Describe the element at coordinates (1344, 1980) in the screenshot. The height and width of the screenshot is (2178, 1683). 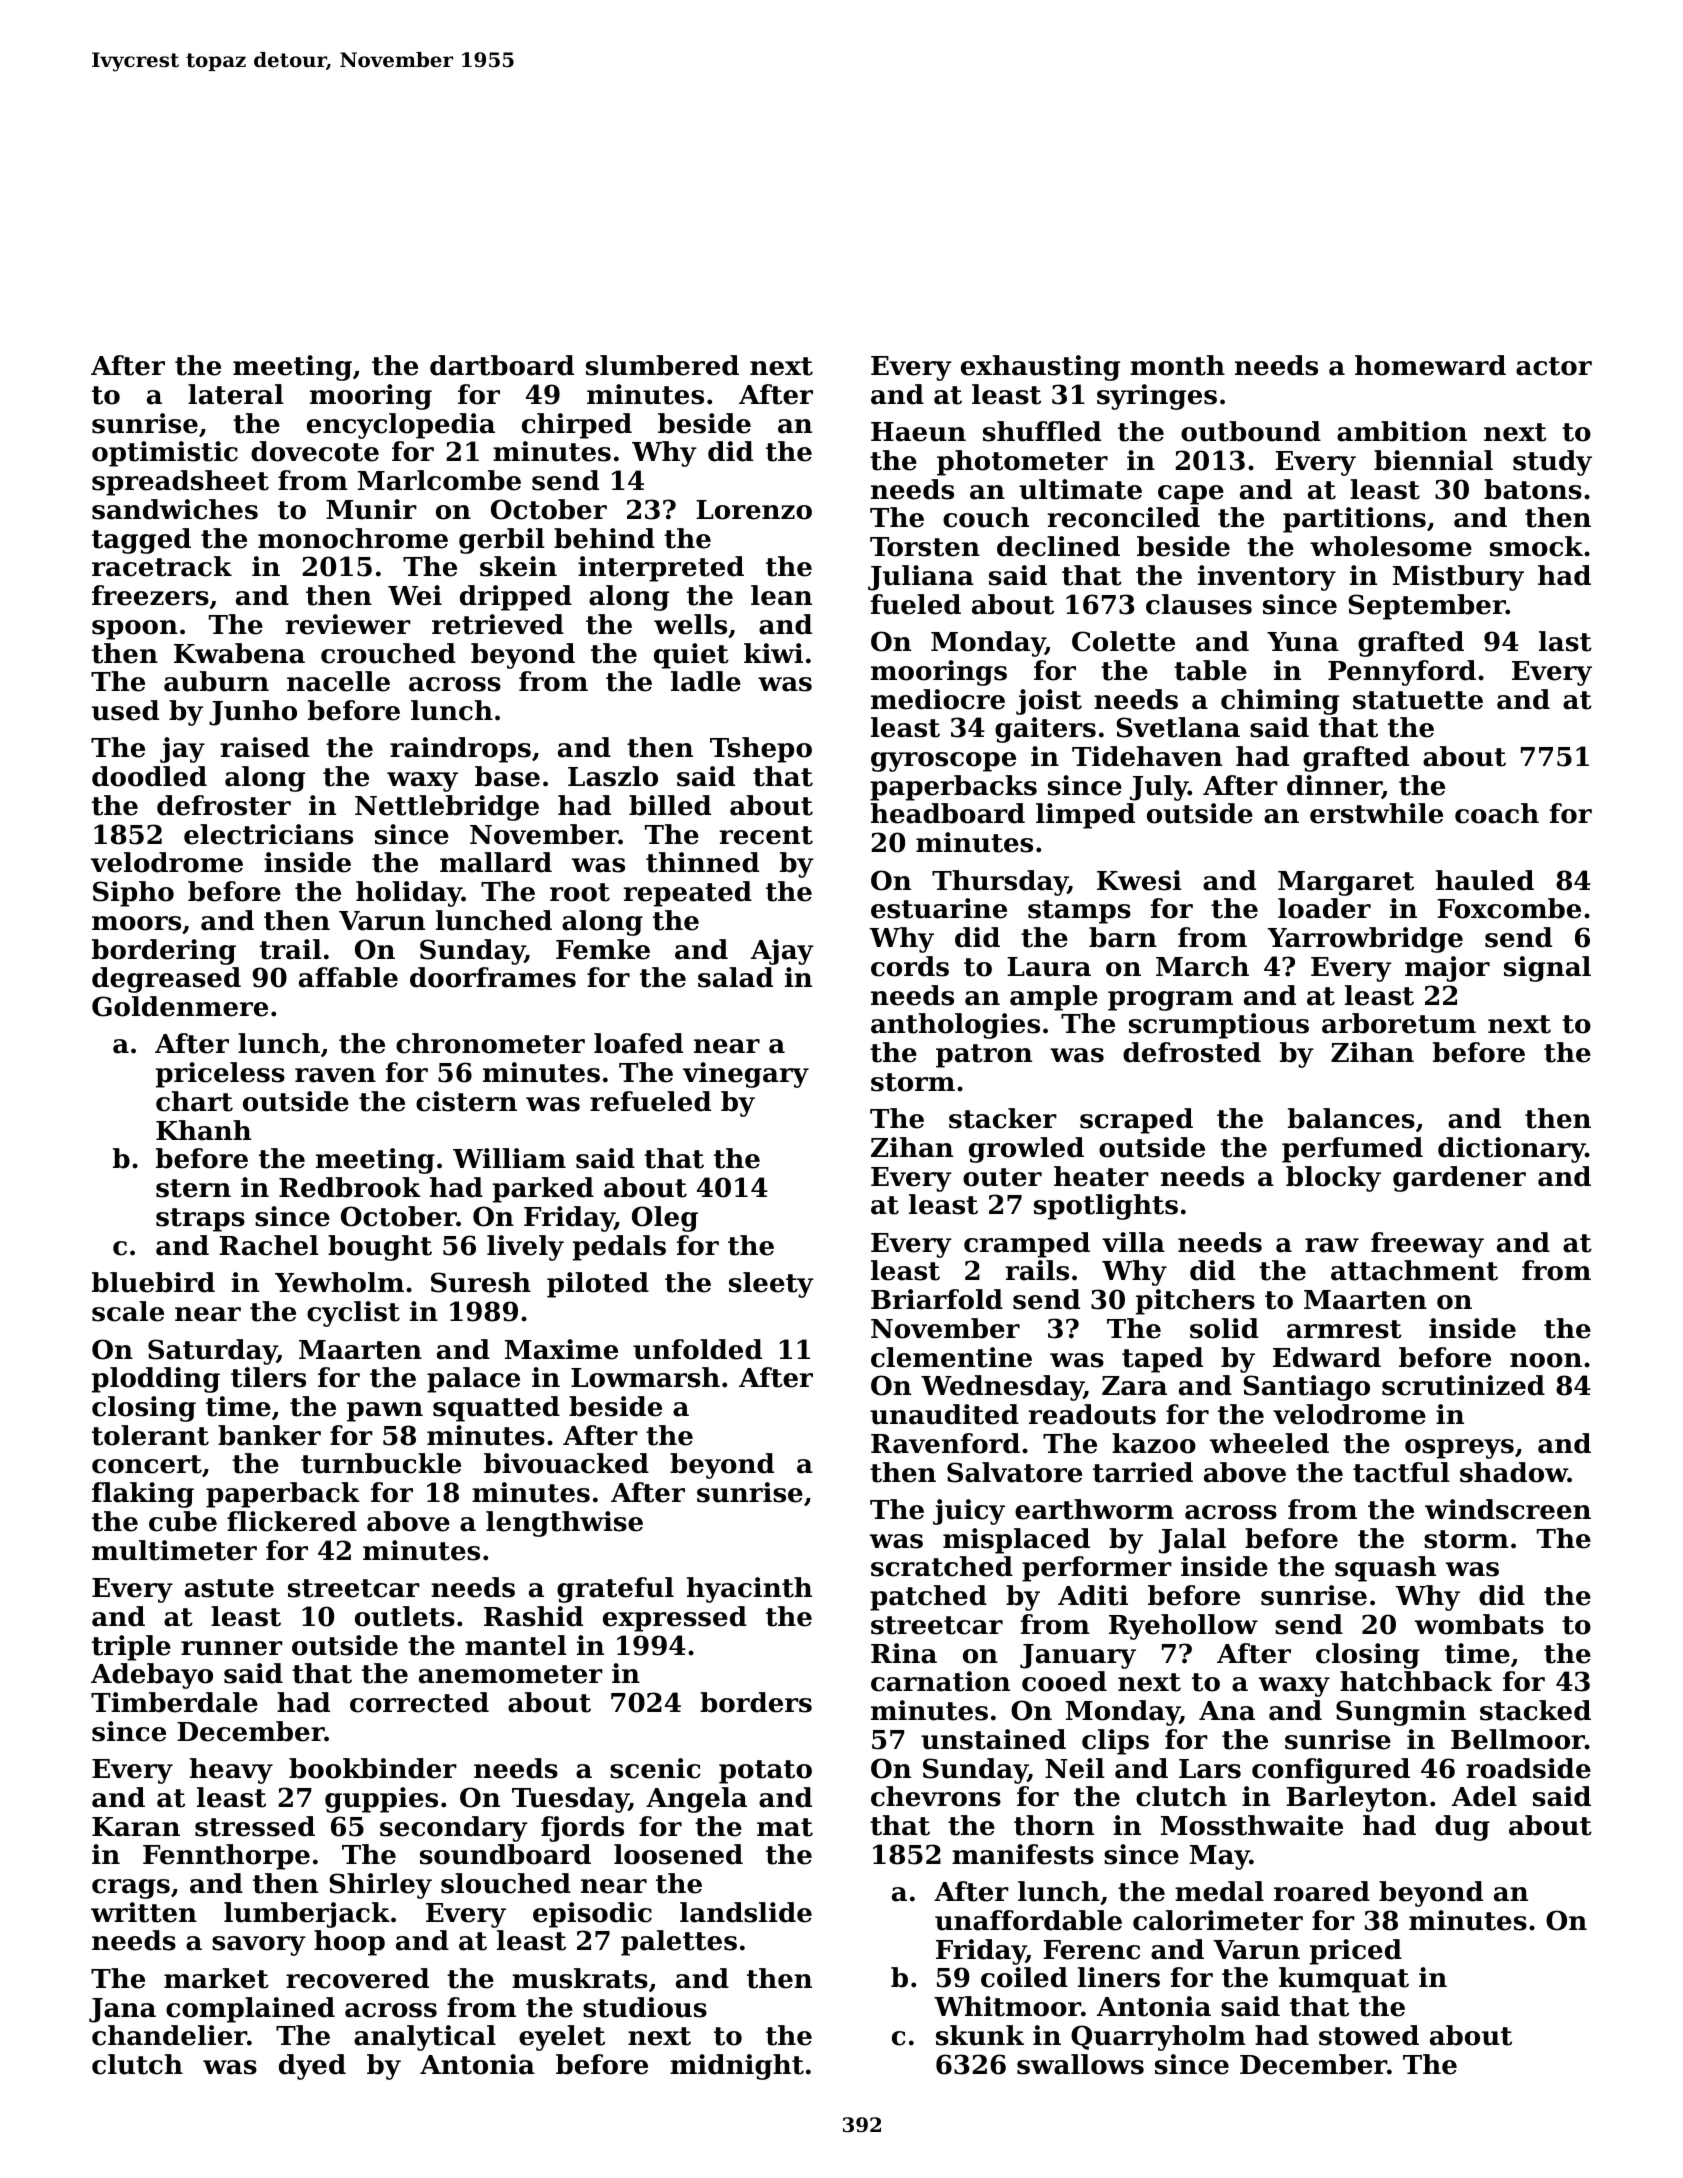
I see `kumquat` at that location.
